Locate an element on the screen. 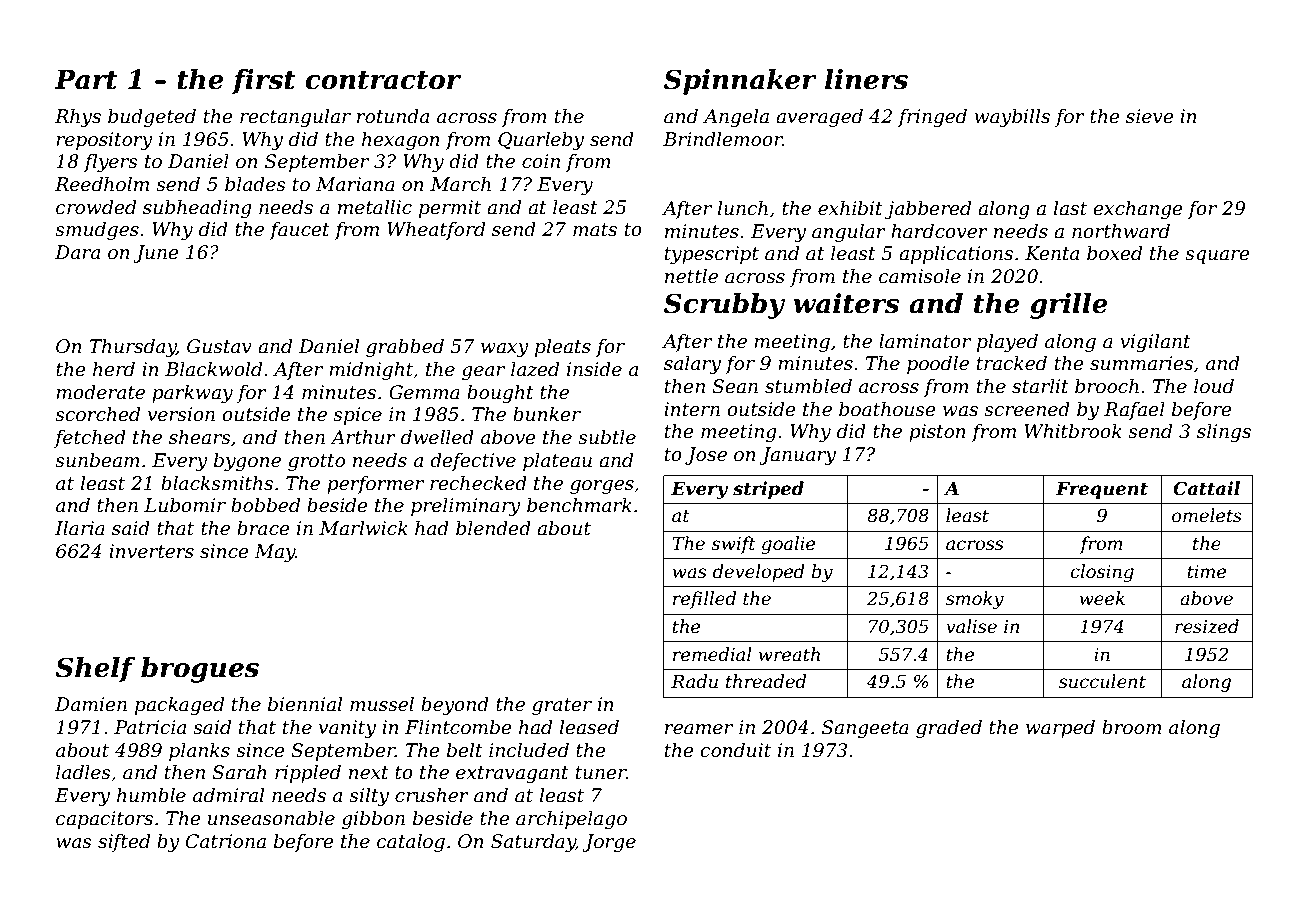  blended is located at coordinates (493, 528).
